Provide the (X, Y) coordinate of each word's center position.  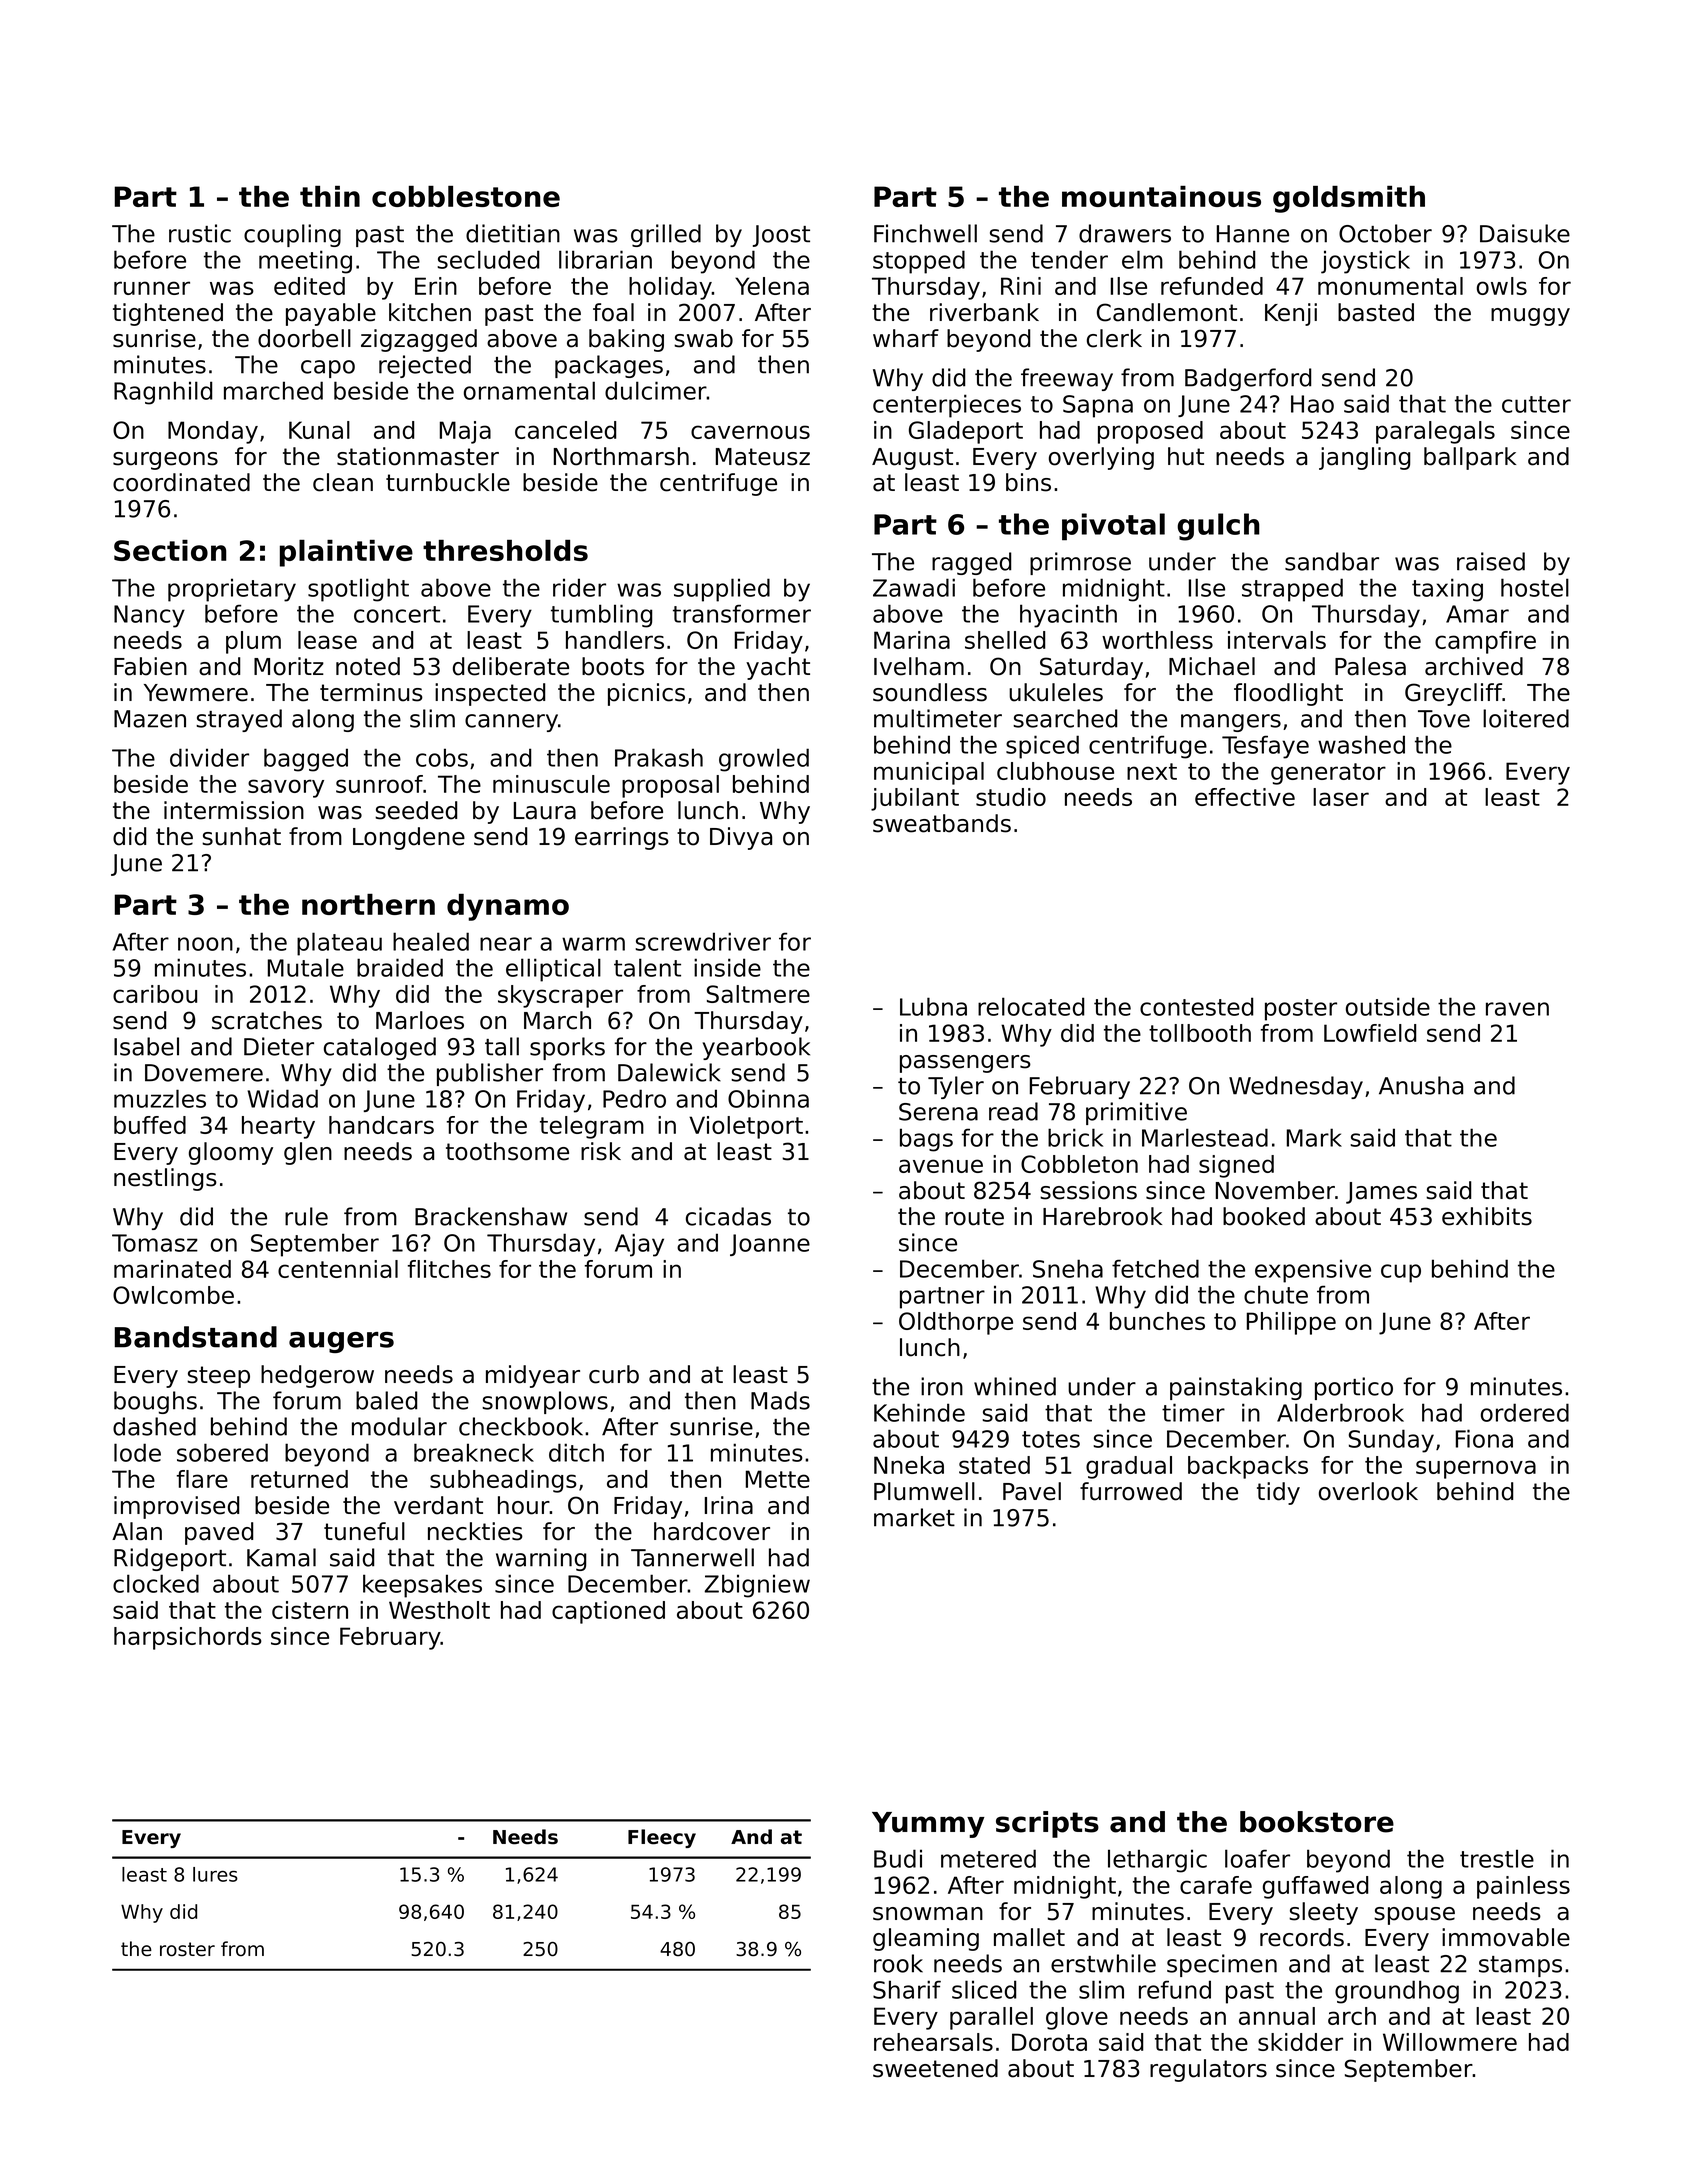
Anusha (1421, 1085)
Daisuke (1525, 233)
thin (330, 196)
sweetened (935, 2068)
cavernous (750, 432)
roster (187, 1949)
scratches (267, 1020)
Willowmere (1450, 2042)
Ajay (639, 1245)
